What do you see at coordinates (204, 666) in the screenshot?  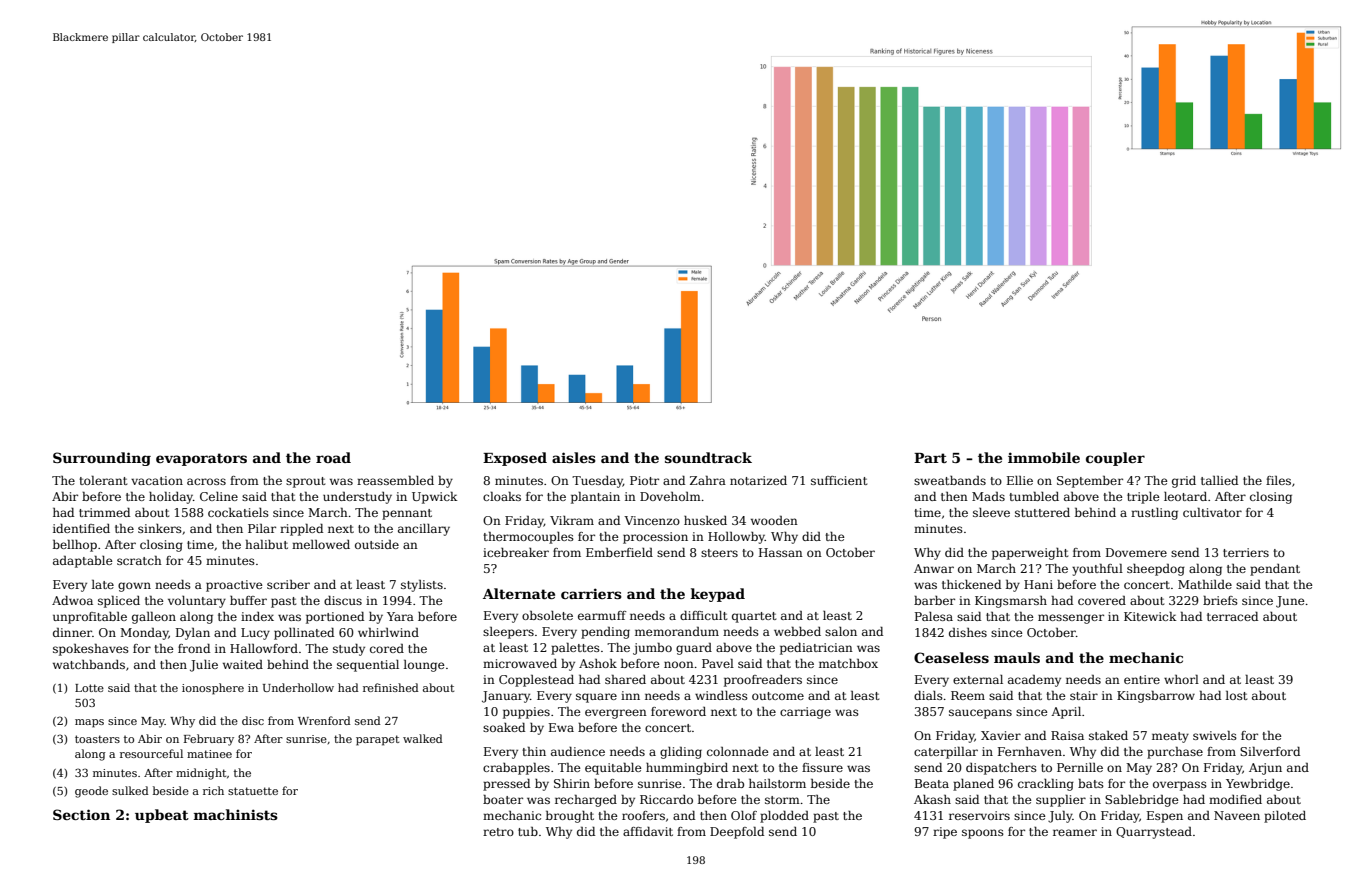 I see `Julie` at bounding box center [204, 666].
